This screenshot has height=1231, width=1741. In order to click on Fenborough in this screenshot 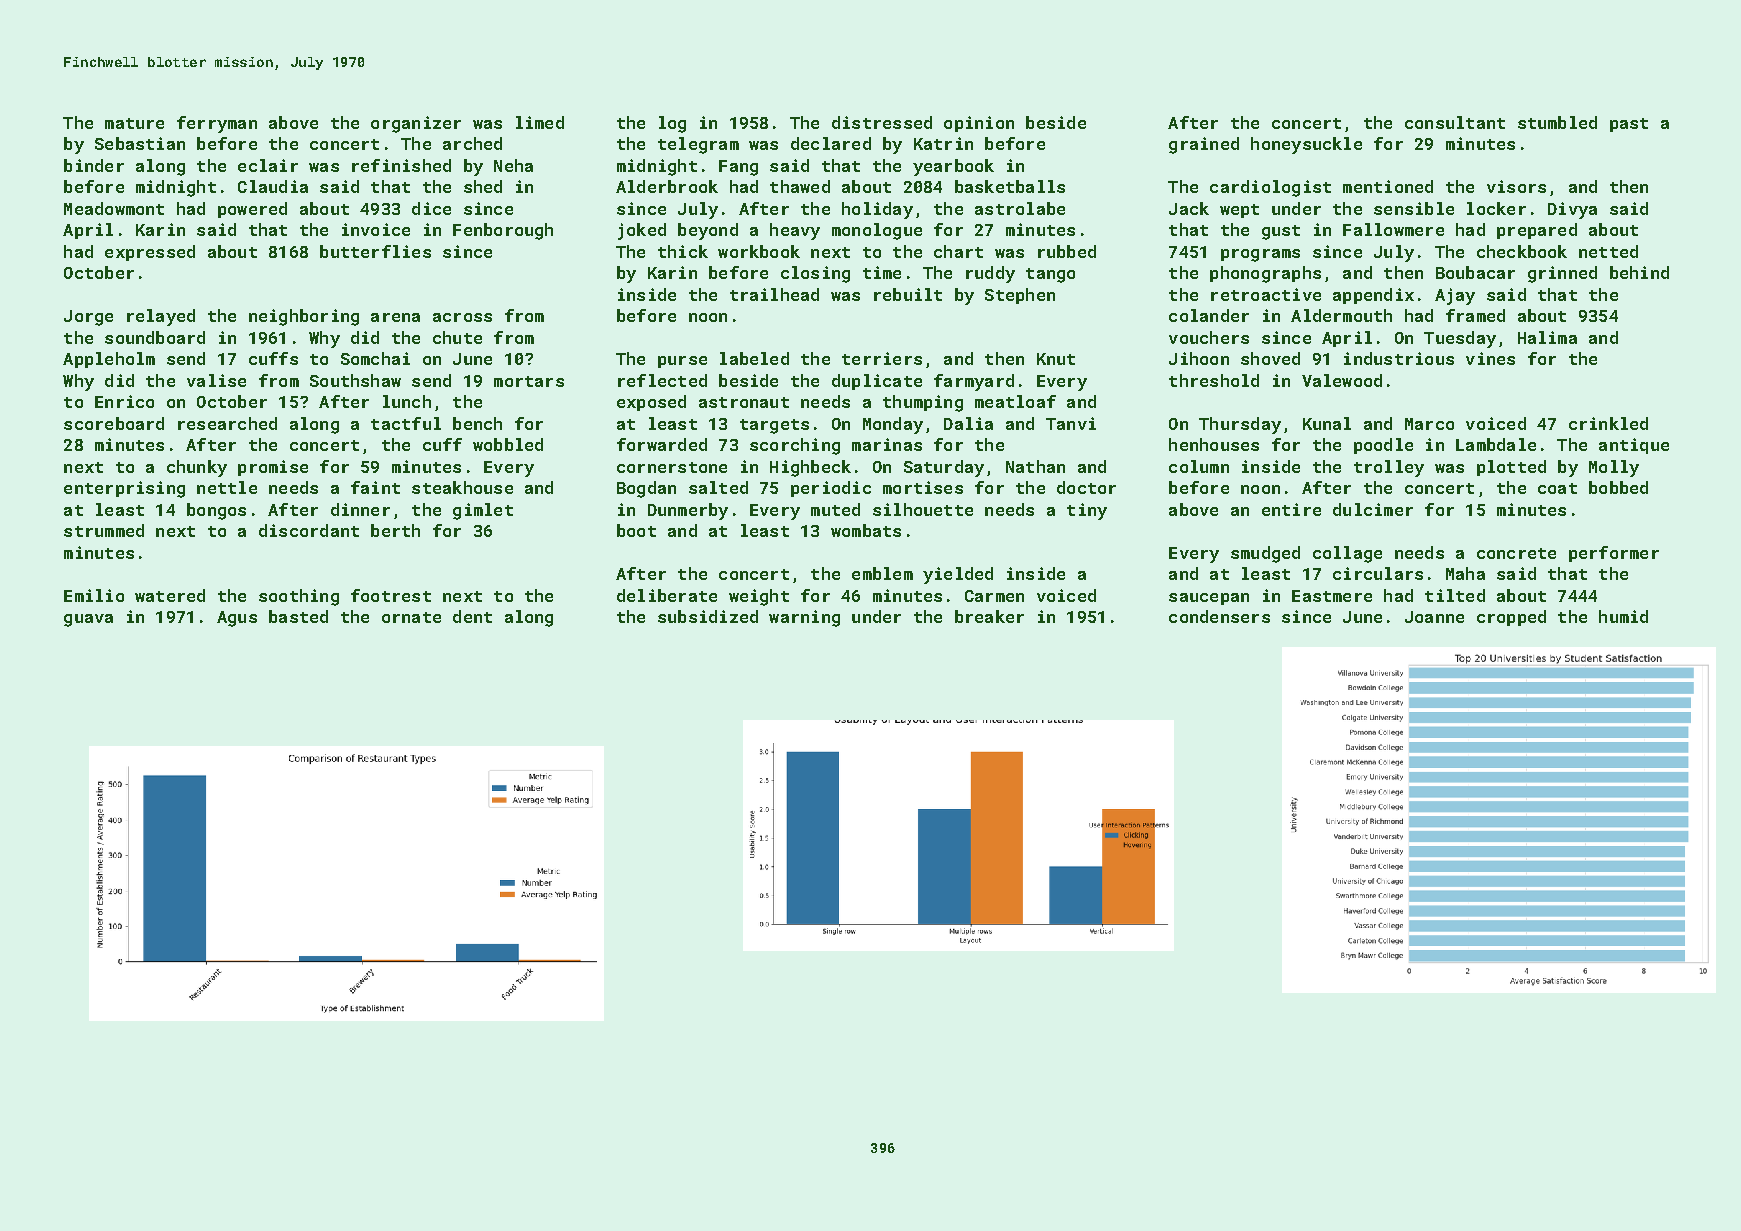, I will do `click(503, 231)`.
